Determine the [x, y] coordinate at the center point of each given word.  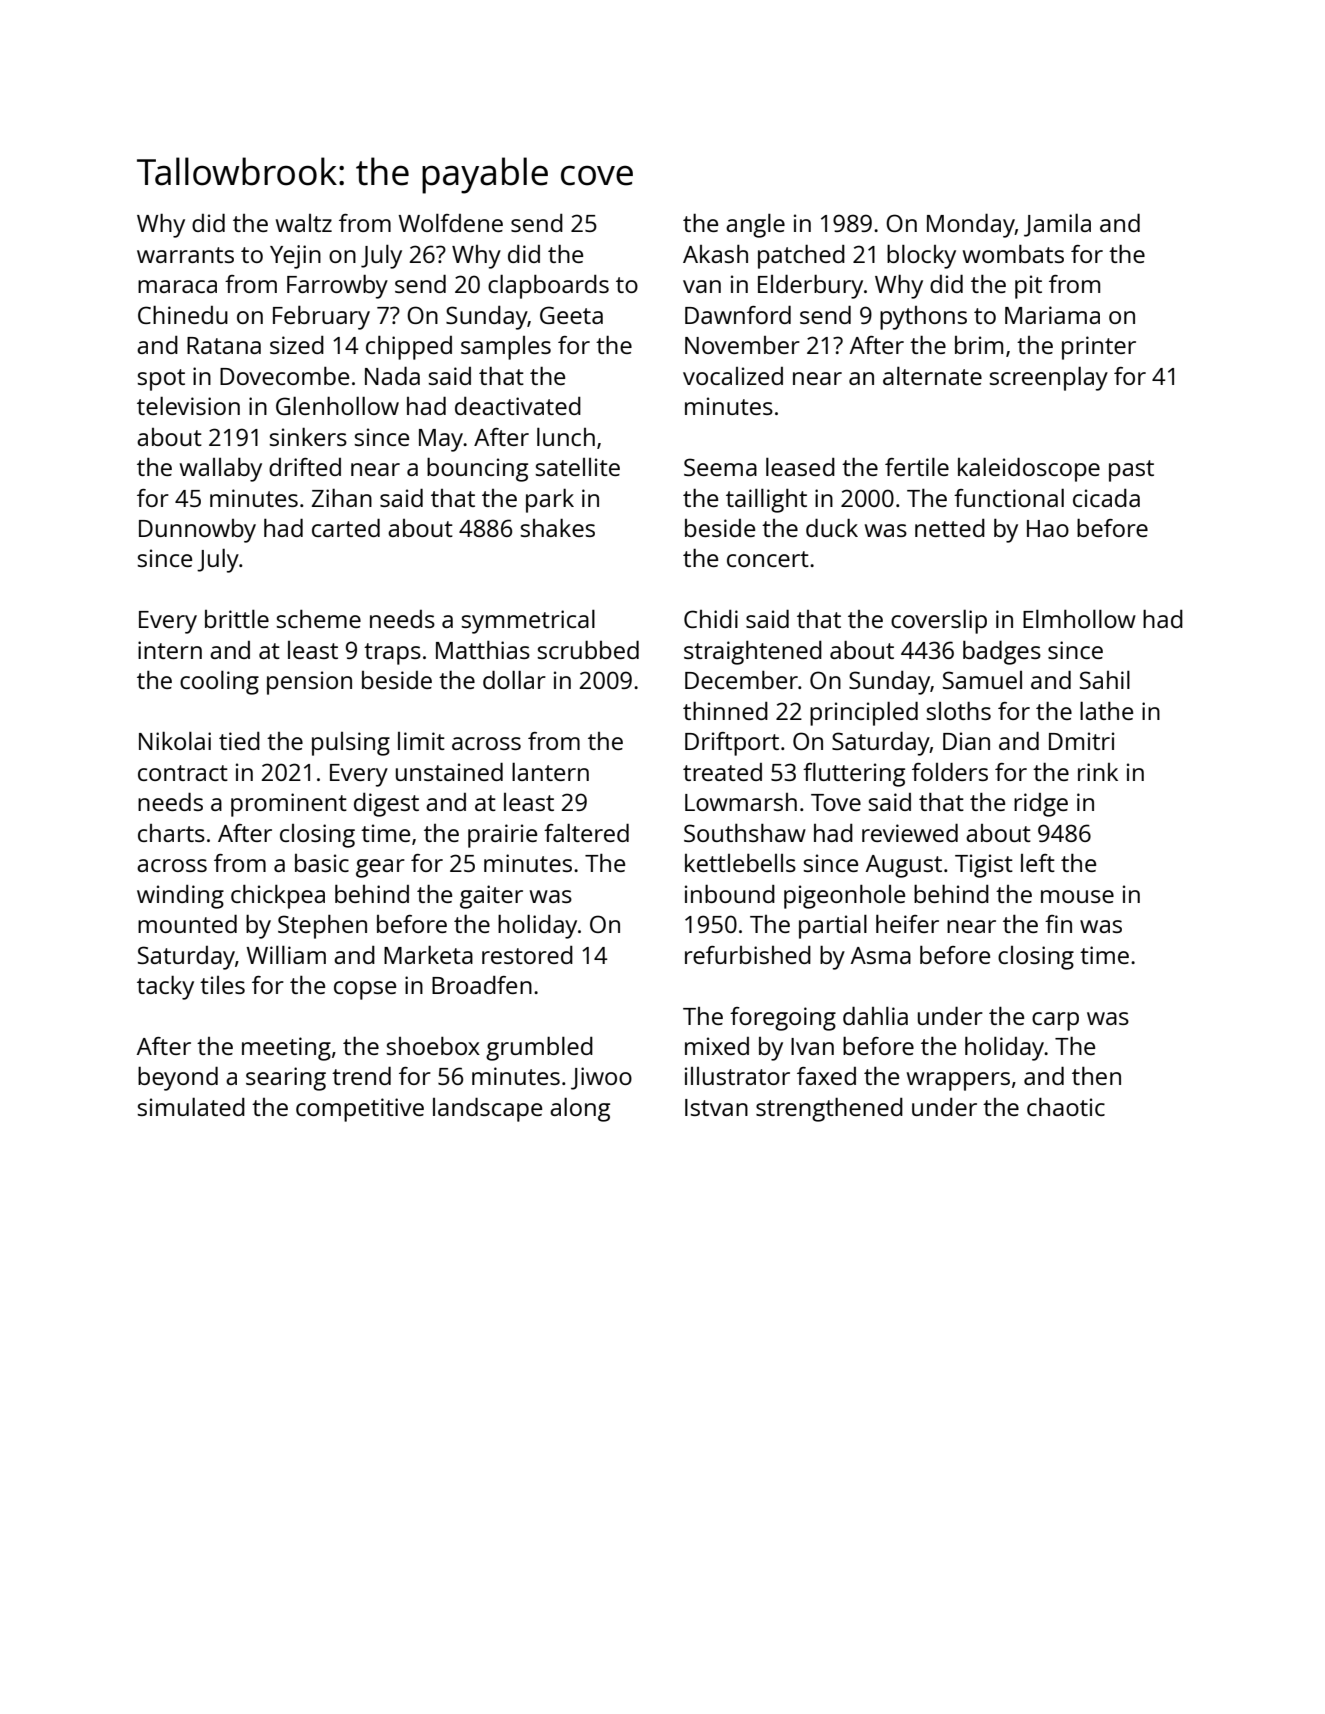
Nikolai [175, 741]
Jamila [1057, 225]
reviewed [910, 833]
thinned [725, 711]
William [286, 955]
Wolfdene [450, 223]
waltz [304, 223]
